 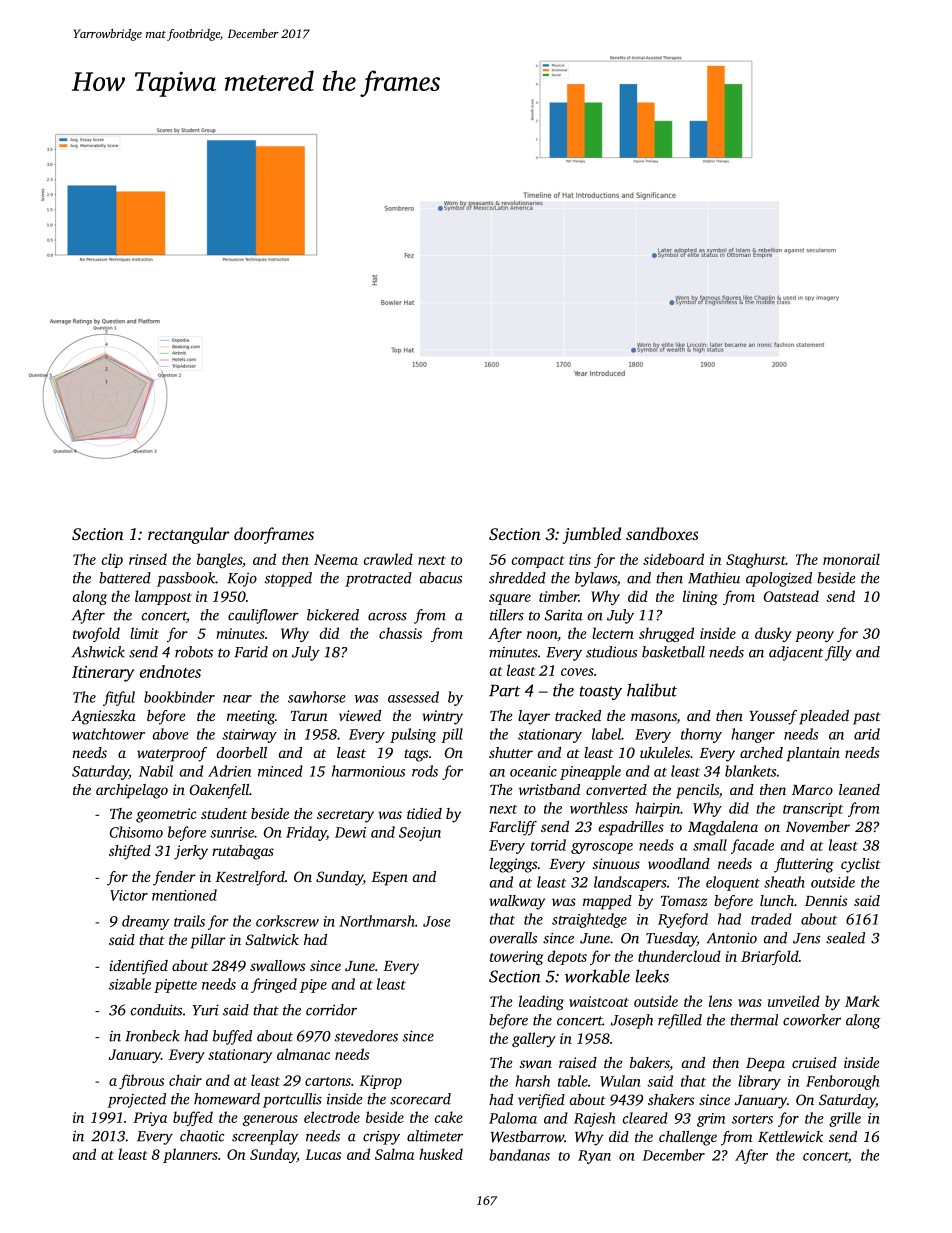 What do you see at coordinates (519, 1155) in the screenshot?
I see `bandanas` at bounding box center [519, 1155].
